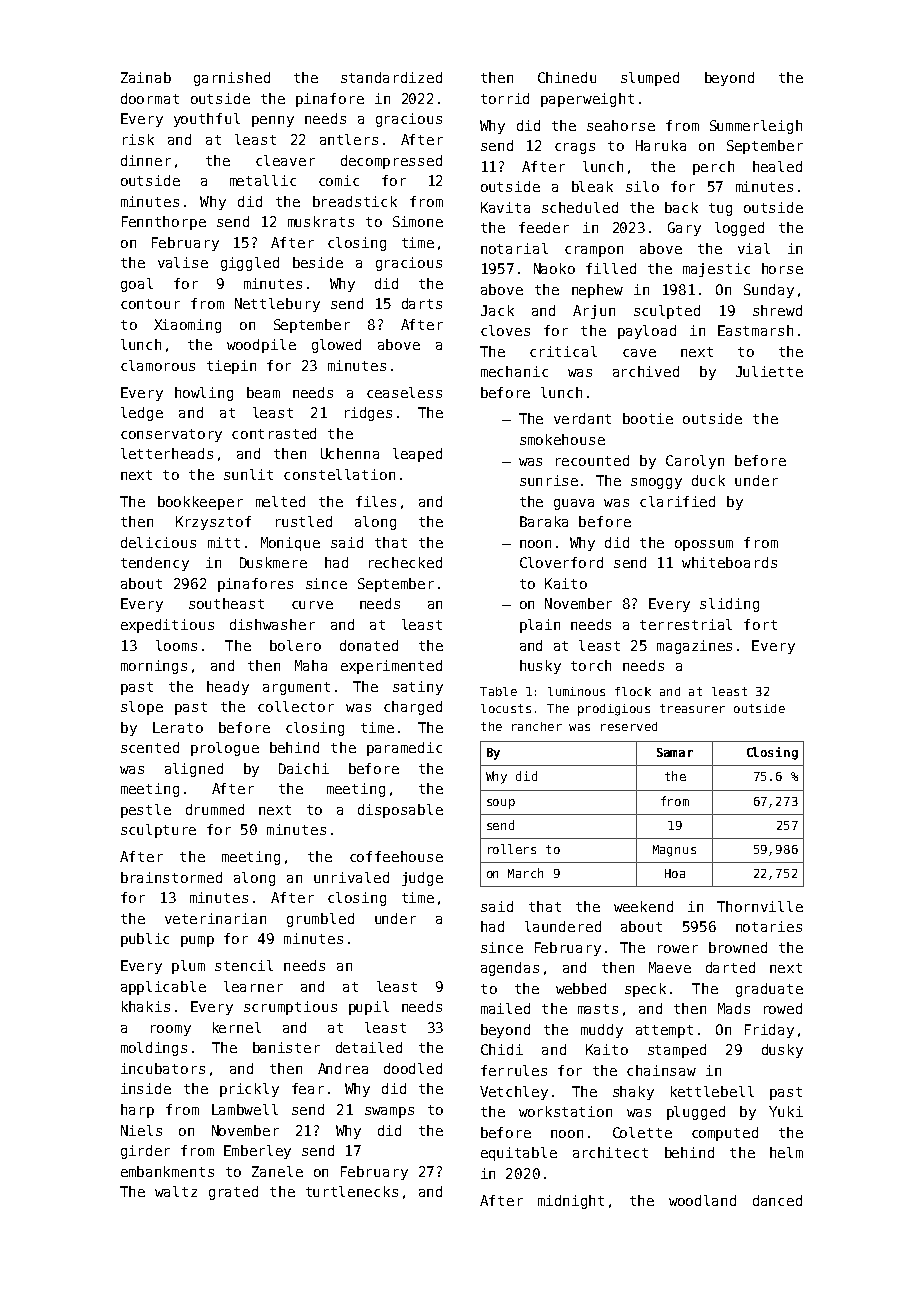  What do you see at coordinates (146, 77) in the image?
I see `Zainab` at bounding box center [146, 77].
